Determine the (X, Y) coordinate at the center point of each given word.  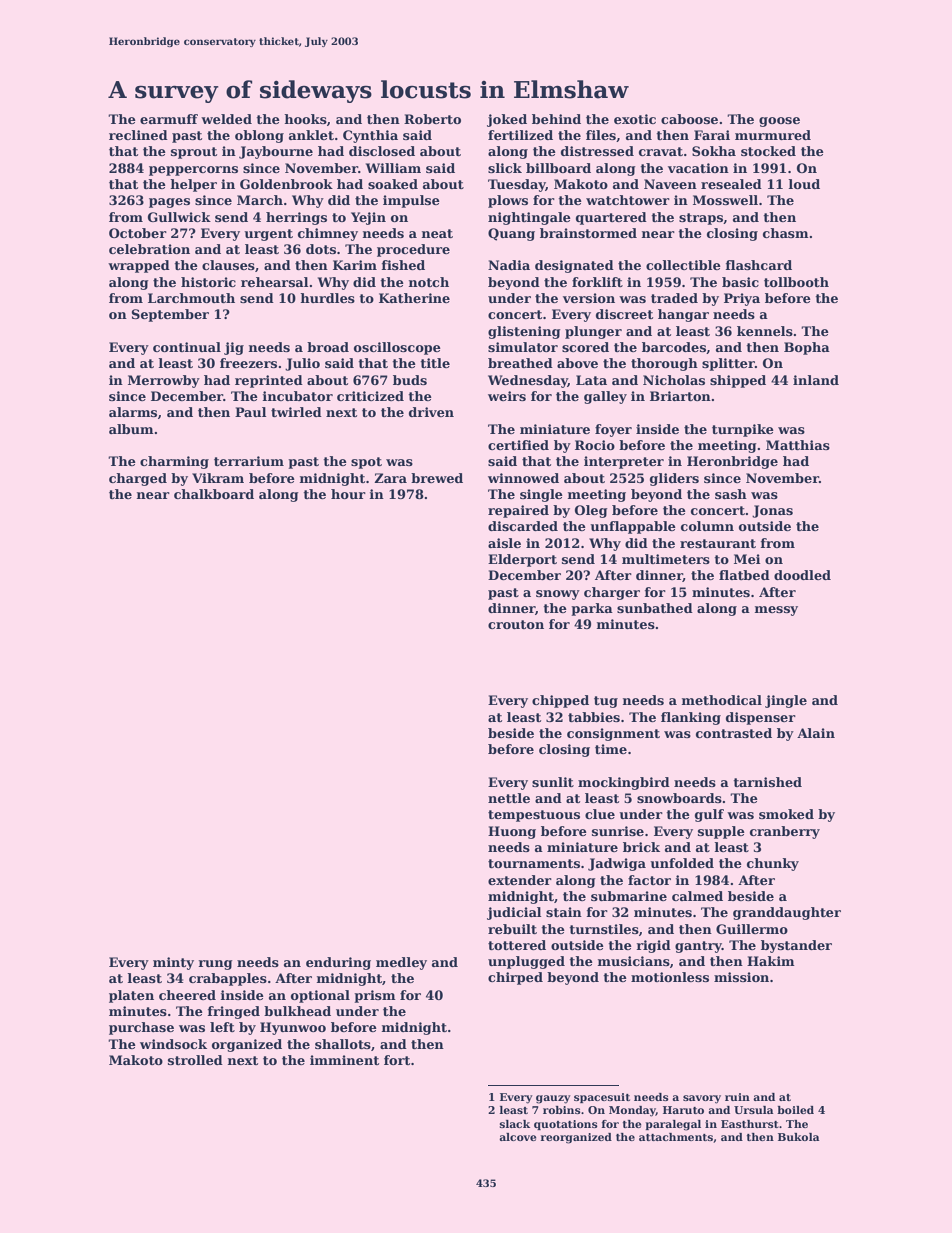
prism (375, 996)
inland (816, 380)
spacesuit (602, 1098)
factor (649, 880)
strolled (195, 1060)
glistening (524, 332)
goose (779, 122)
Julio (302, 364)
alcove (518, 1137)
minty (173, 963)
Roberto (432, 119)
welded (226, 119)
